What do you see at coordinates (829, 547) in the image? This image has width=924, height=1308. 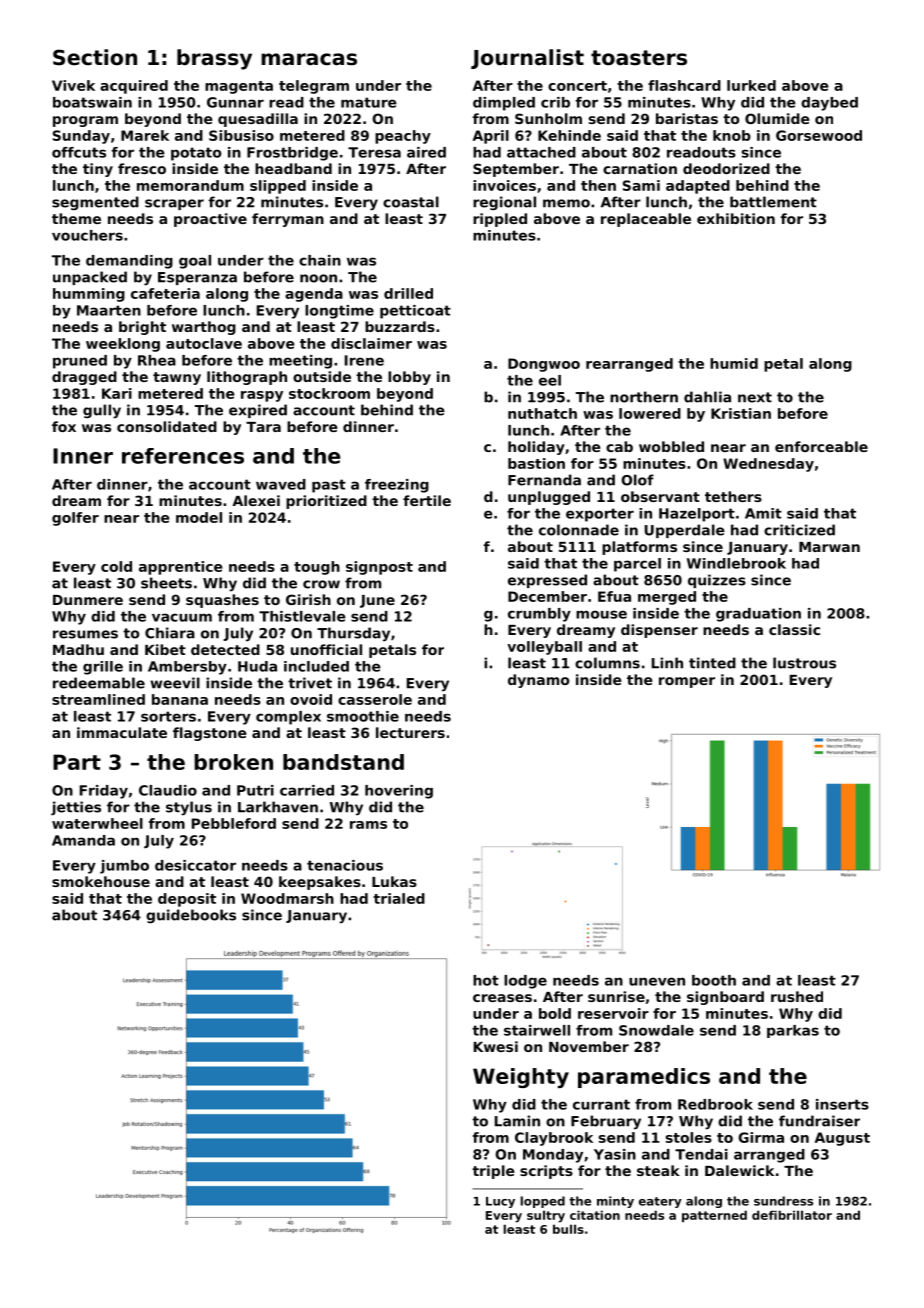 I see `Marwan` at bounding box center [829, 547].
